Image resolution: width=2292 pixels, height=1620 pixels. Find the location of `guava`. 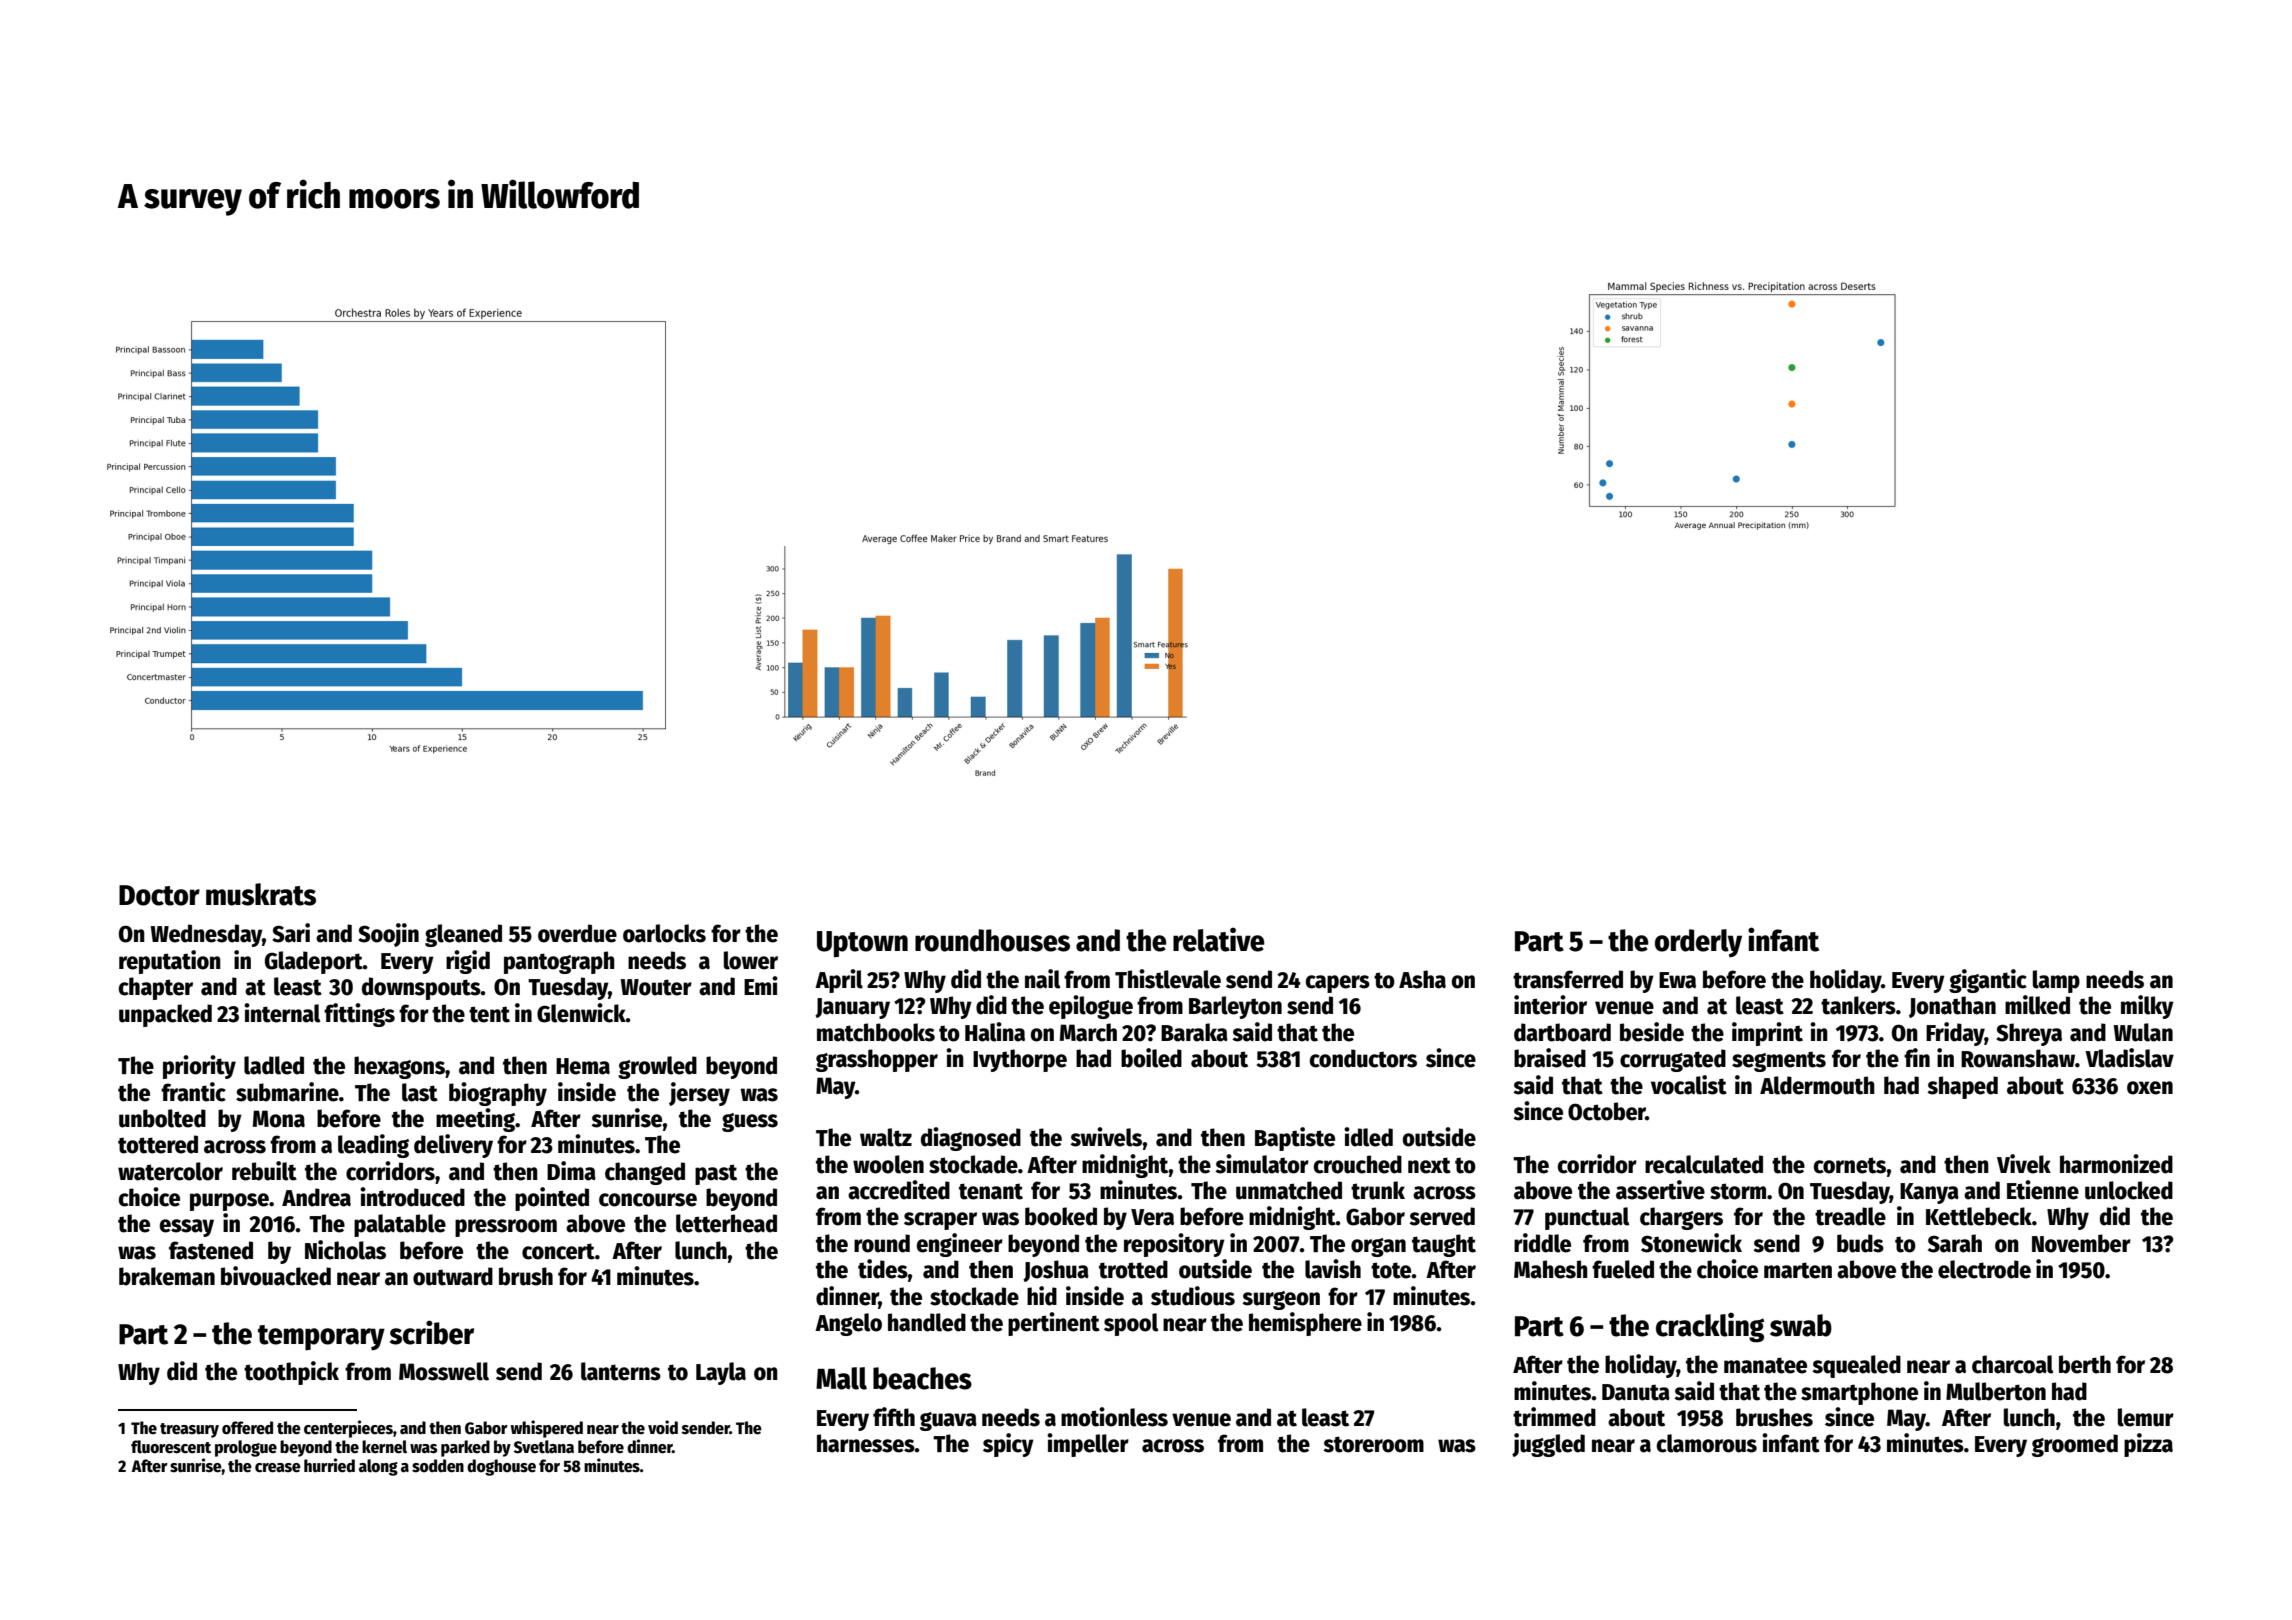

guava is located at coordinates (948, 1421).
